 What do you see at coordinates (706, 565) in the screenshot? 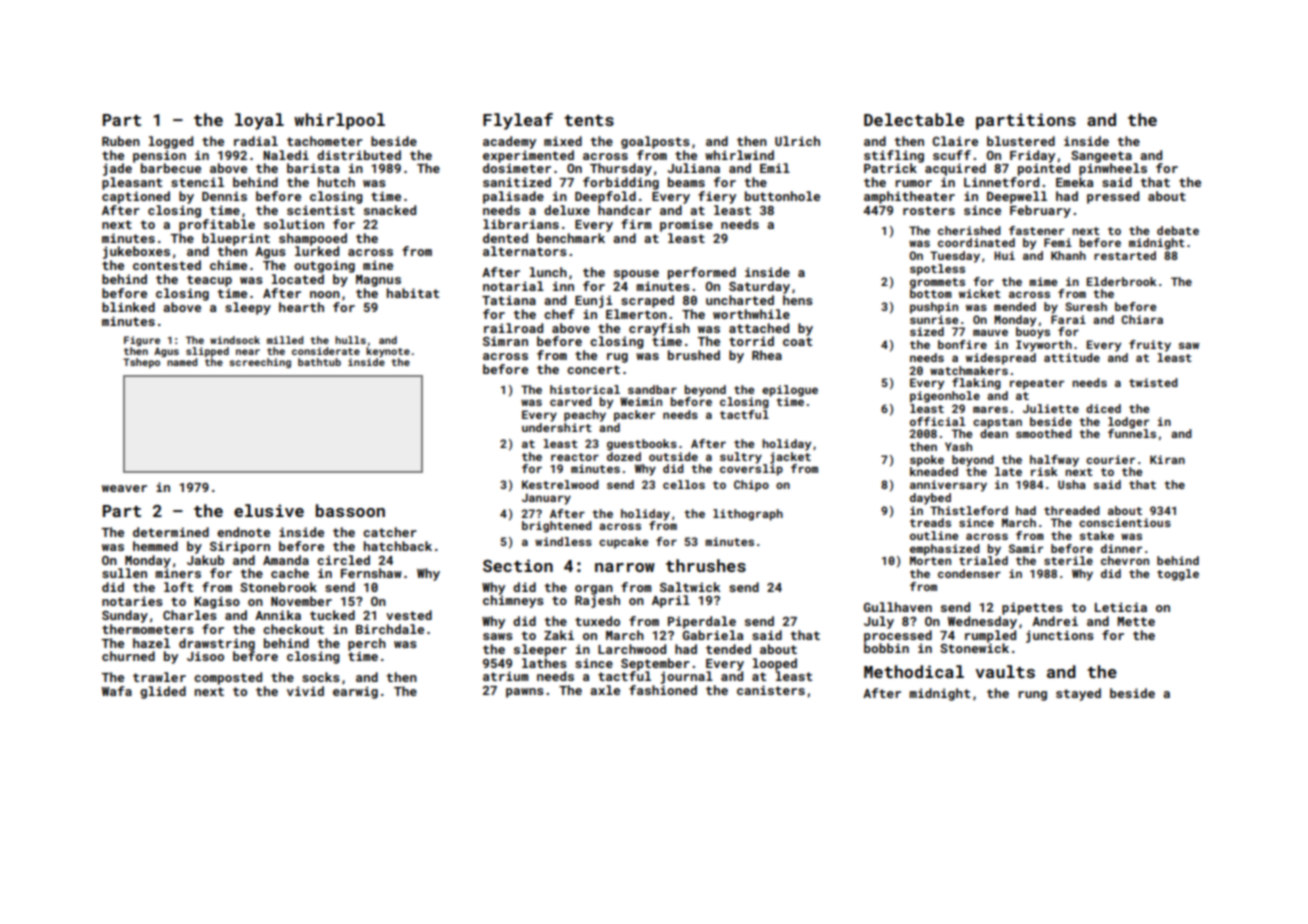
I see `thrushes` at bounding box center [706, 565].
